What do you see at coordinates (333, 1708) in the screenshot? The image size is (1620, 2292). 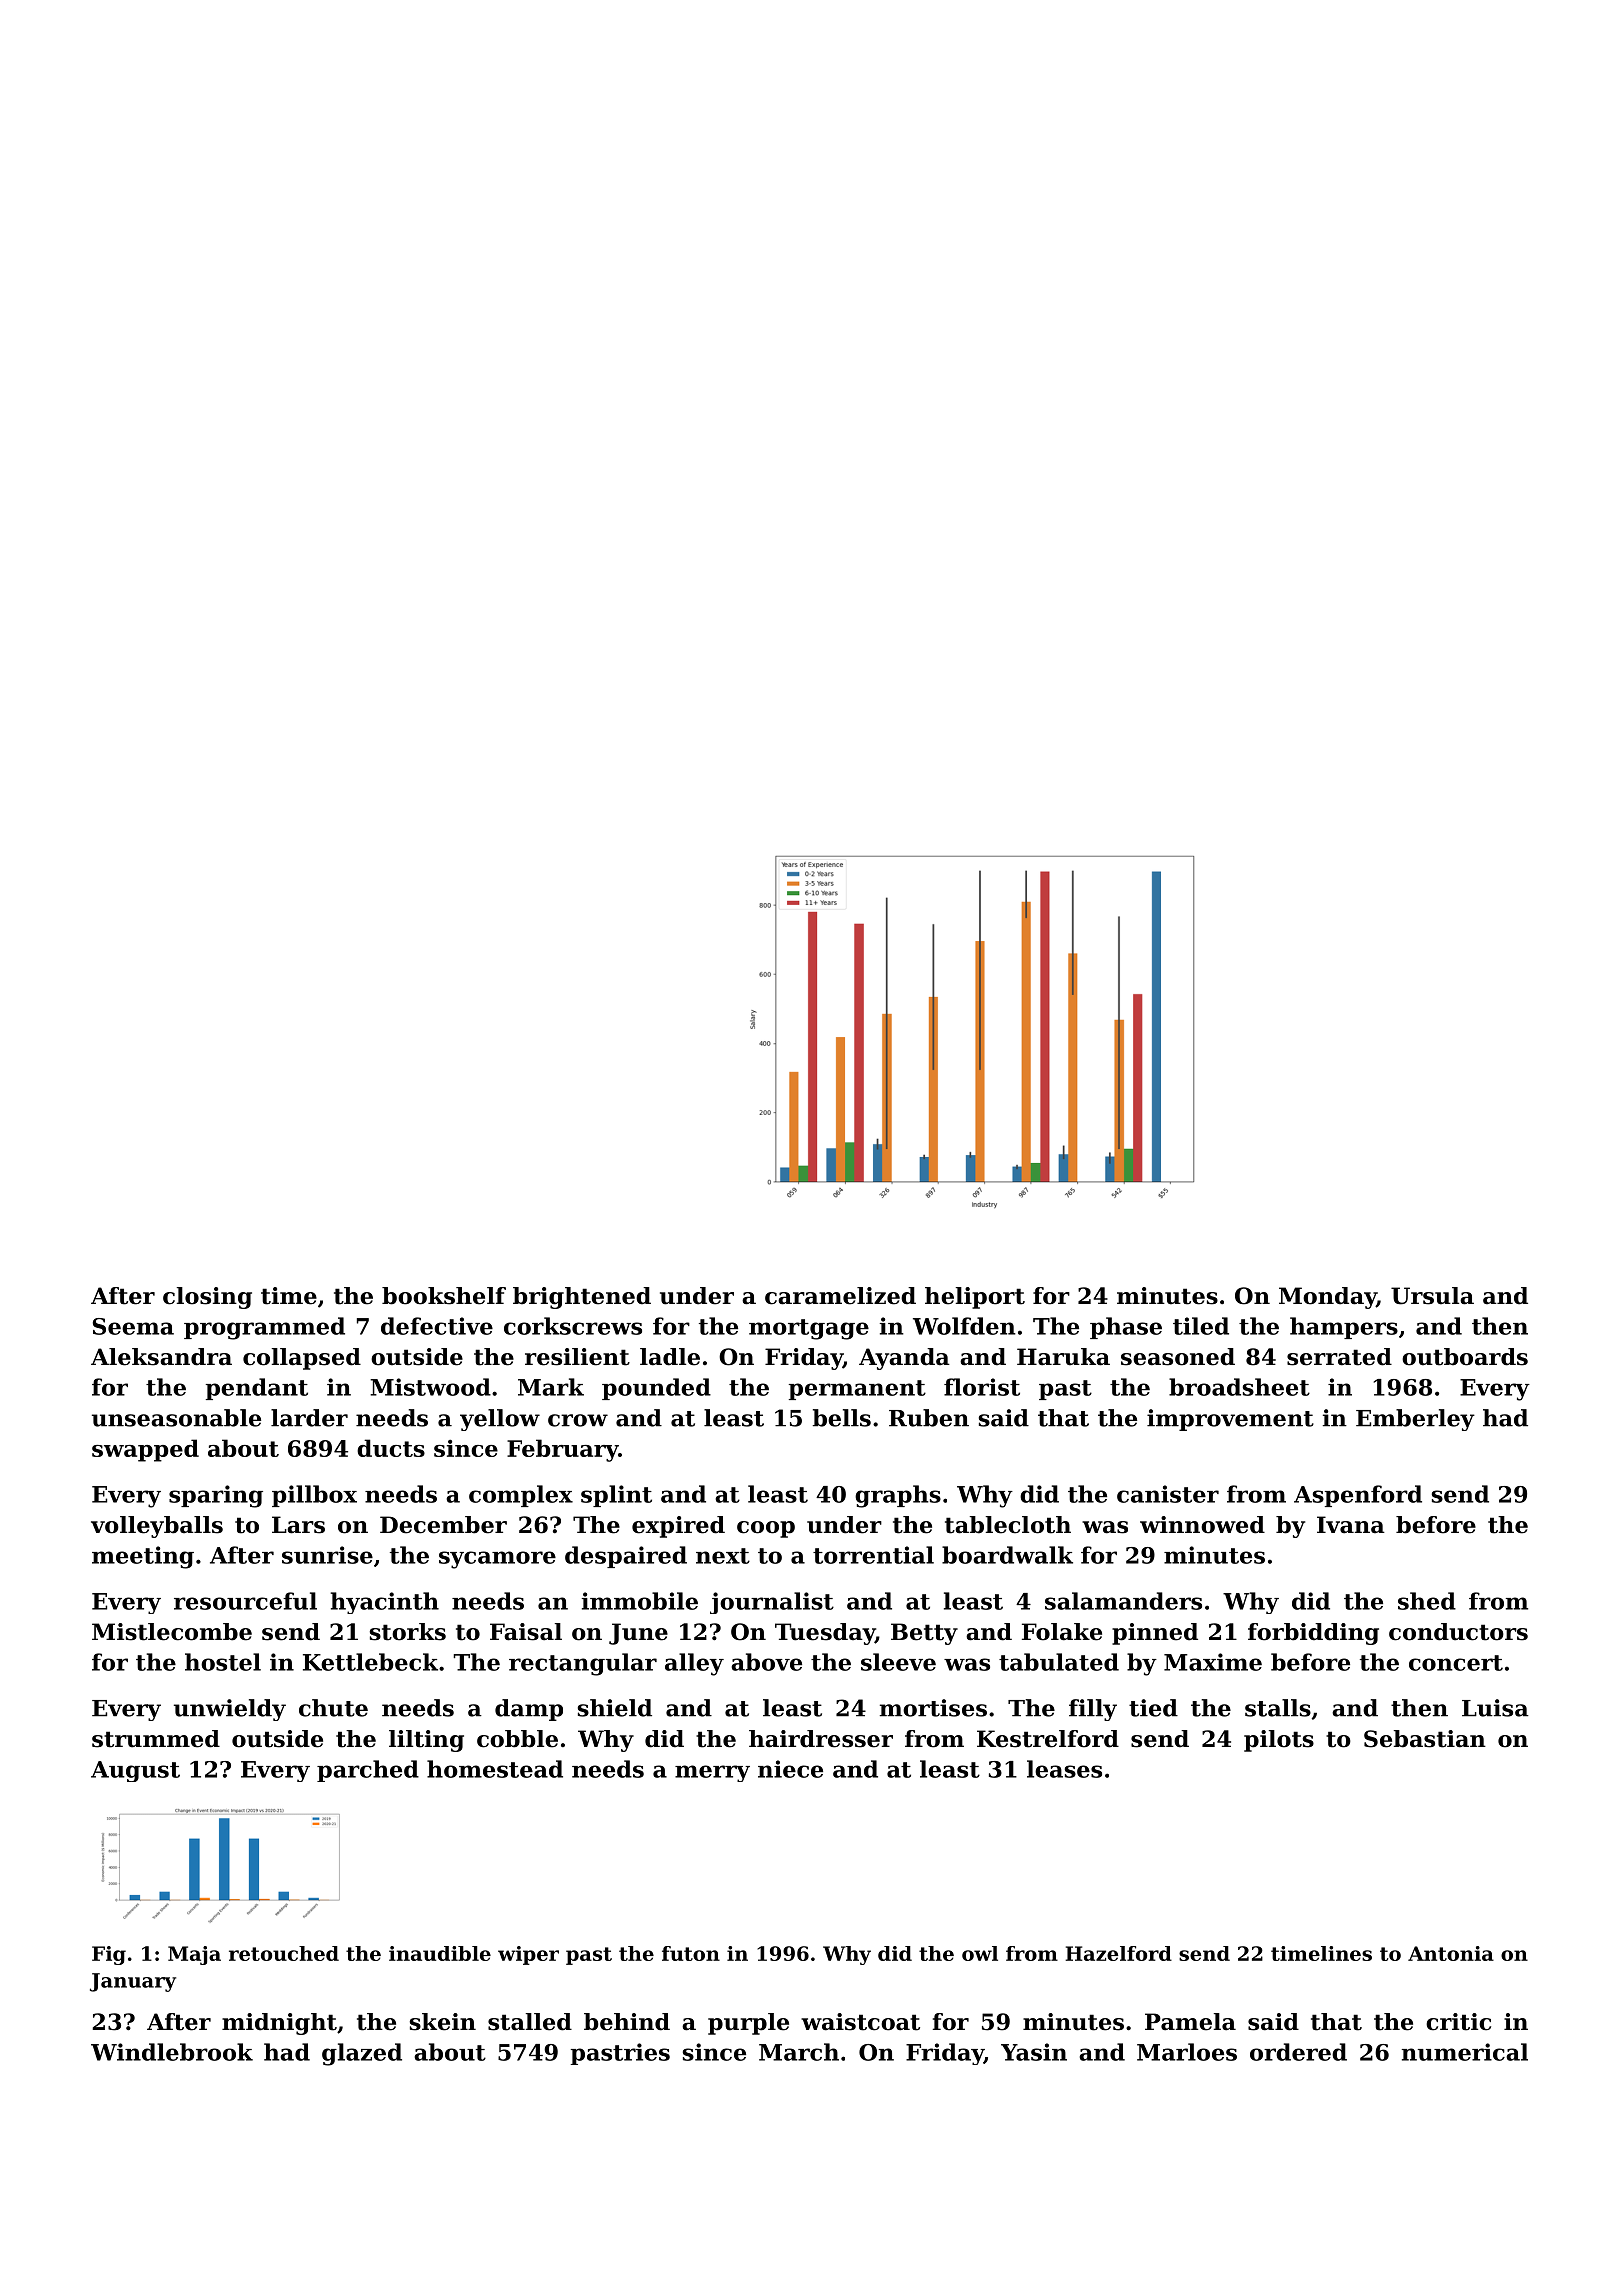 I see `chute` at bounding box center [333, 1708].
